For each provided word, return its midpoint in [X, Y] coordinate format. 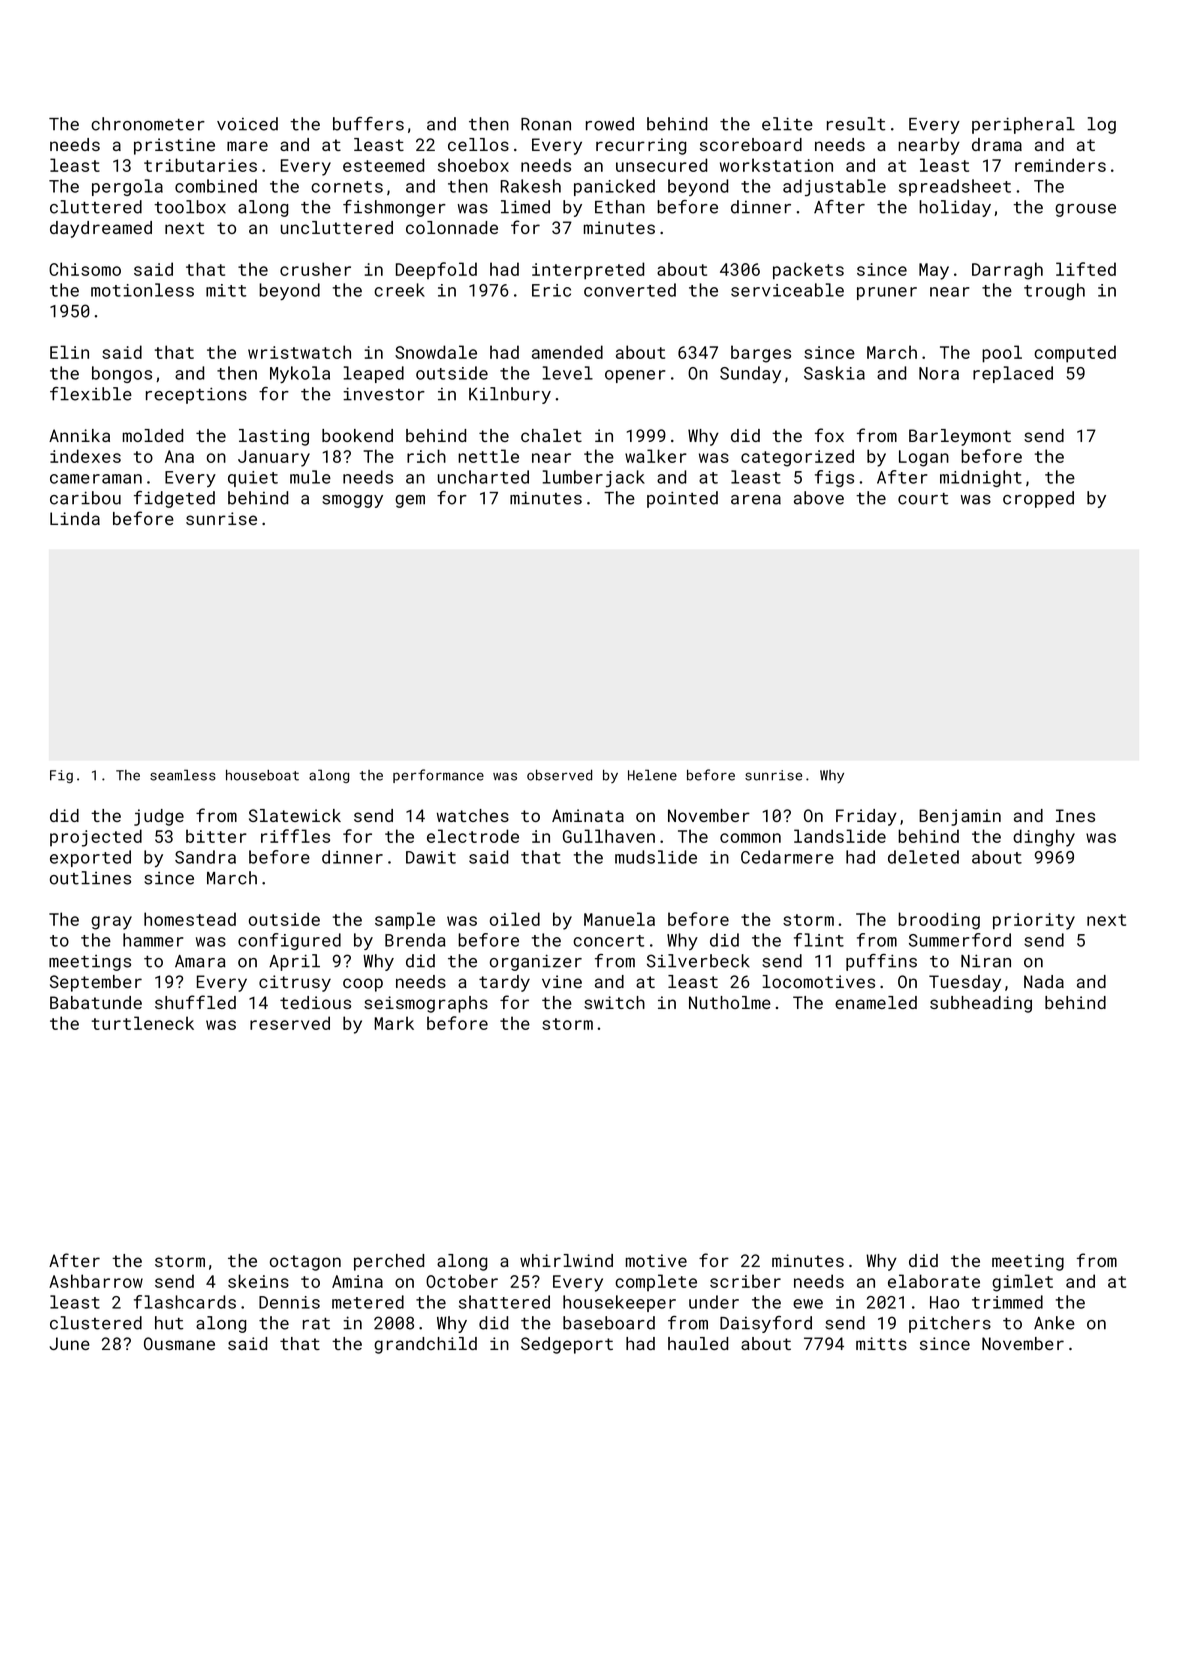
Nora [939, 373]
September [96, 983]
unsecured [661, 165]
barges [761, 354]
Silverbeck [698, 961]
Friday [866, 817]
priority [1034, 921]
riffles [295, 836]
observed [559, 775]
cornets [347, 187]
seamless [183, 775]
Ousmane [179, 1343]
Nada [1044, 981]
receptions [196, 395]
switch [614, 1002]
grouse [1085, 210]
